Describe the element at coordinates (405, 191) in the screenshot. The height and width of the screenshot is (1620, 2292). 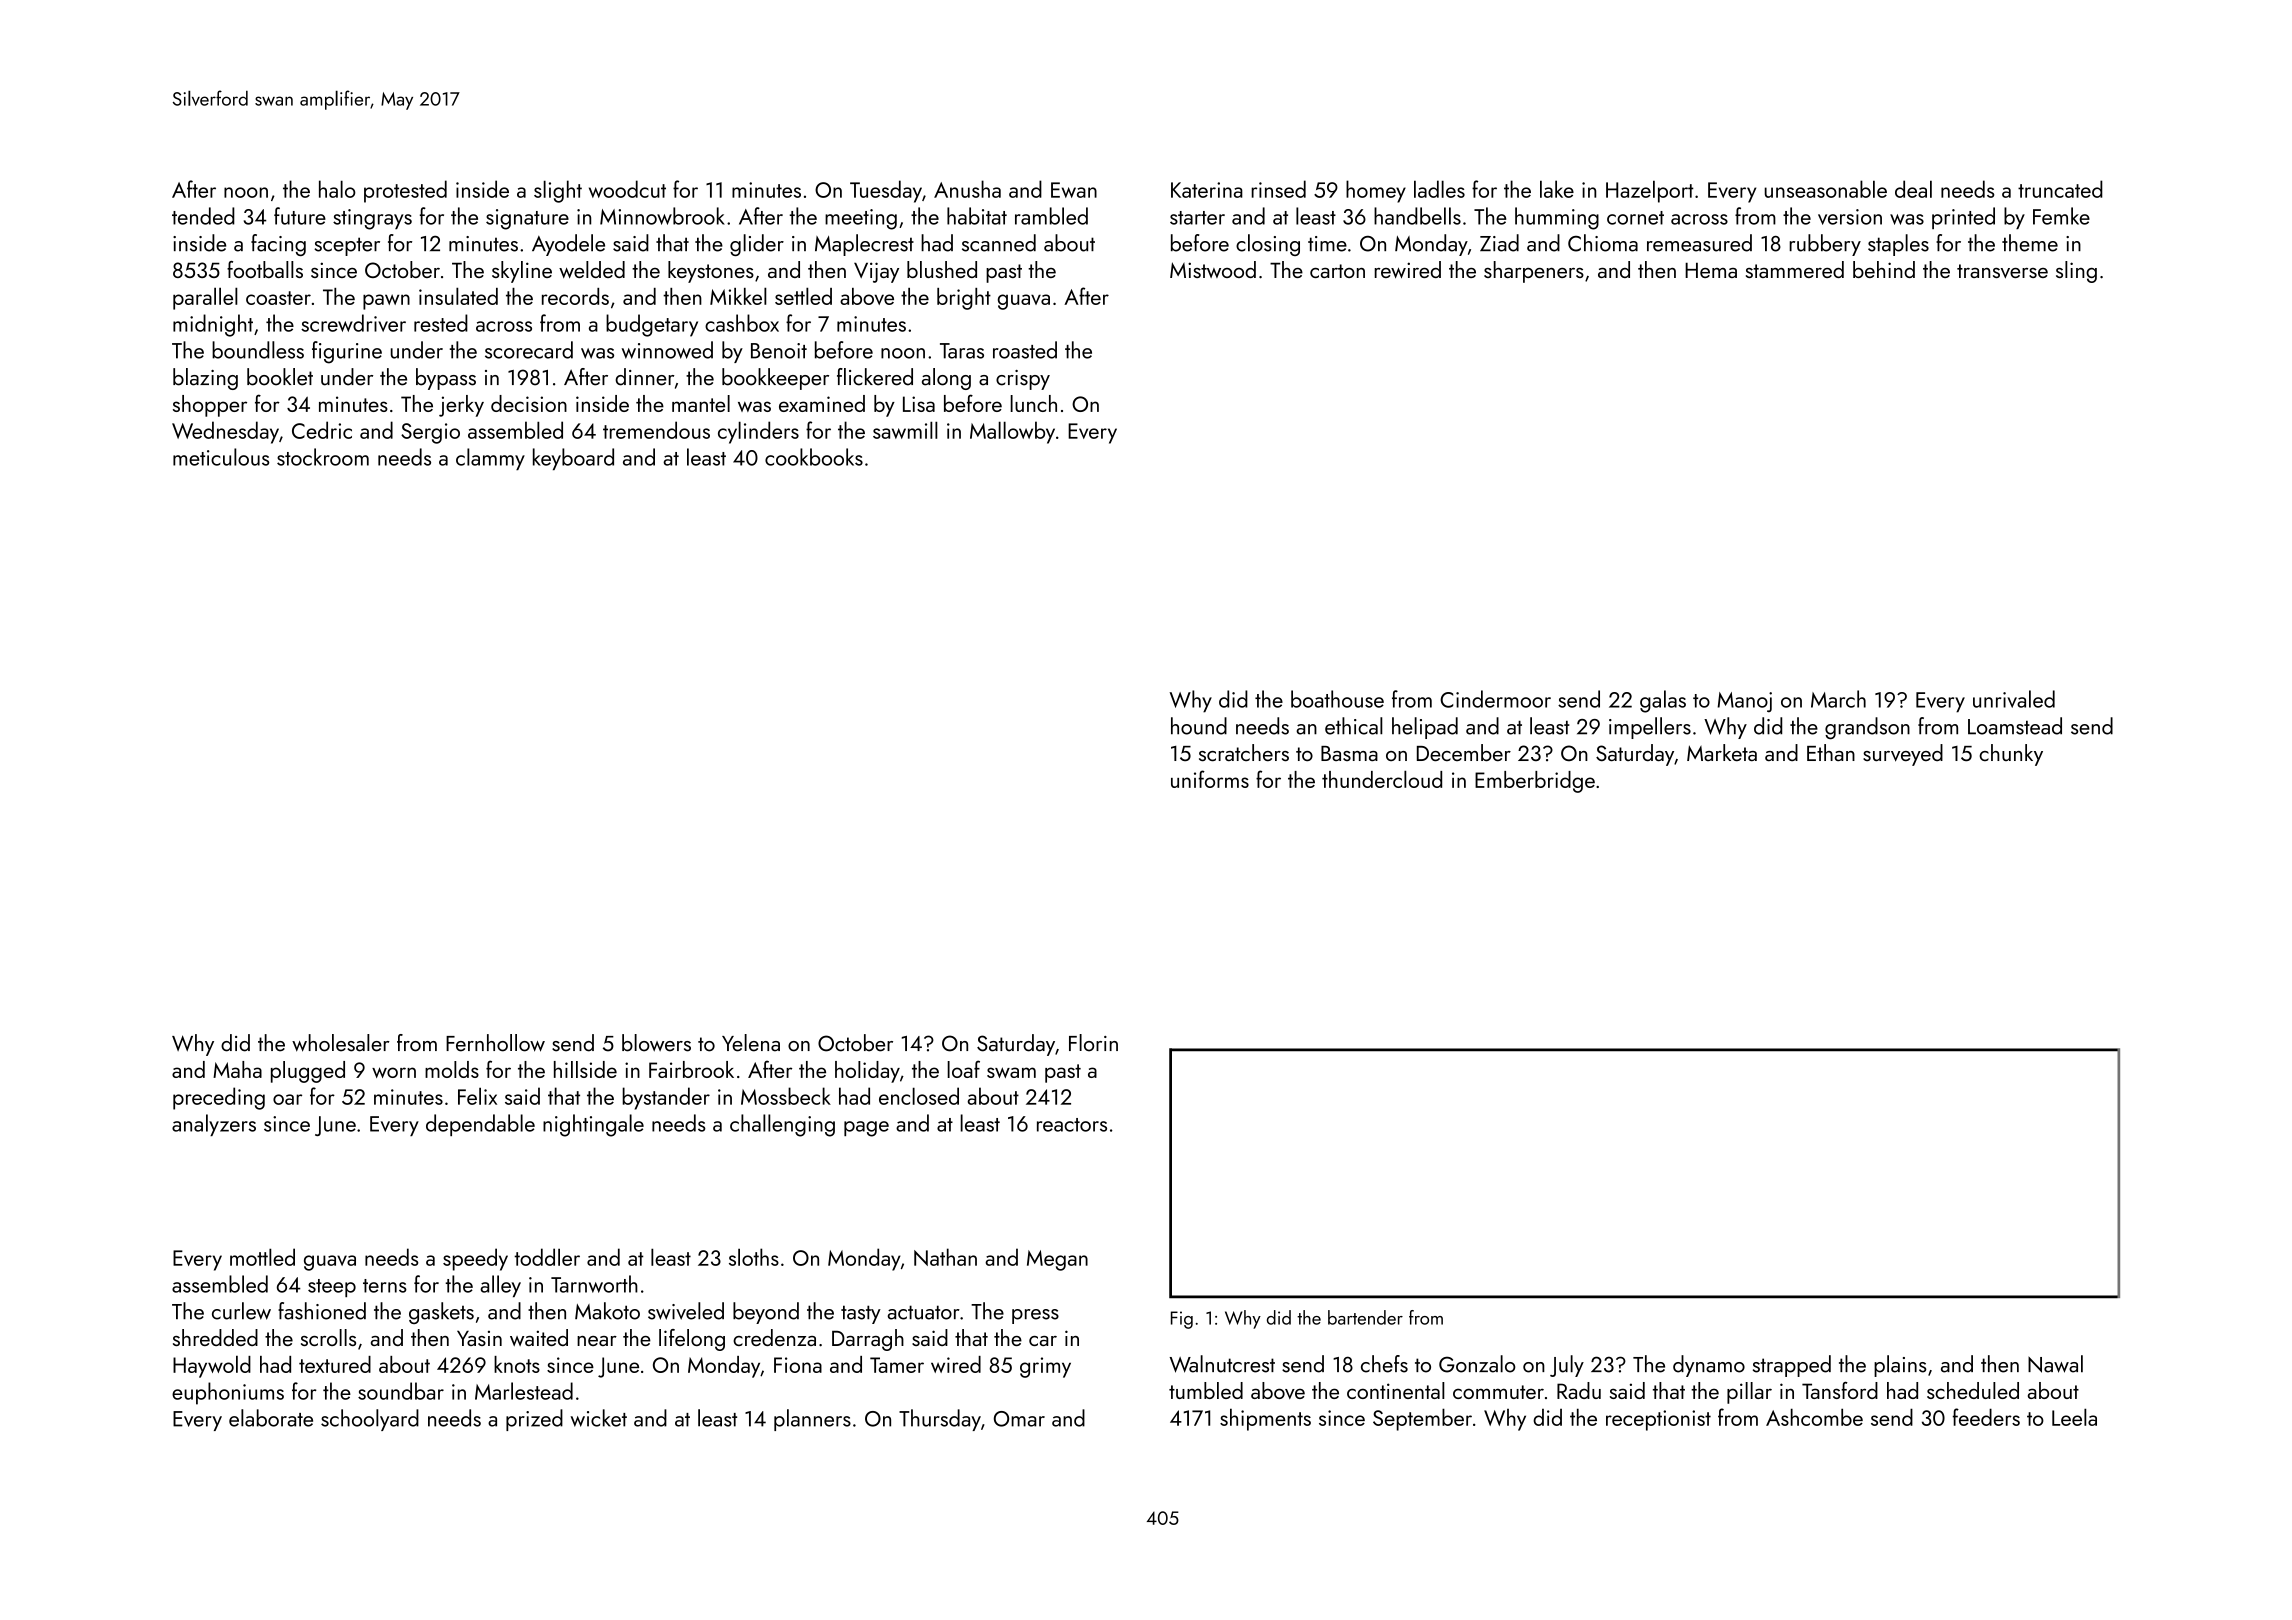
I see `protested` at that location.
